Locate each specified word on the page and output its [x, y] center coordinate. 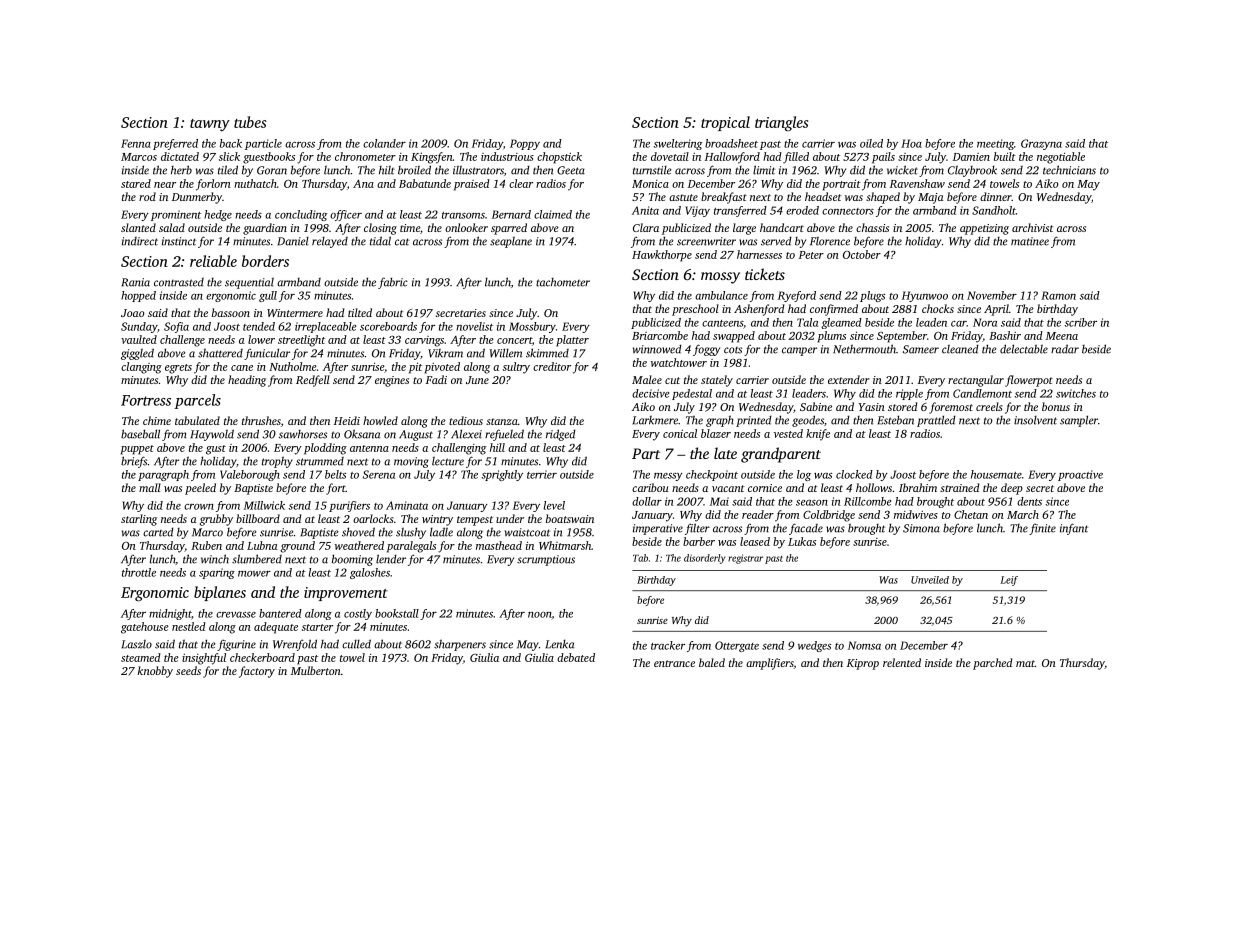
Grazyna [1041, 144]
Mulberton [316, 670]
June [477, 380]
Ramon [1058, 295]
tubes [250, 122]
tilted [360, 312]
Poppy [525, 144]
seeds [188, 670]
